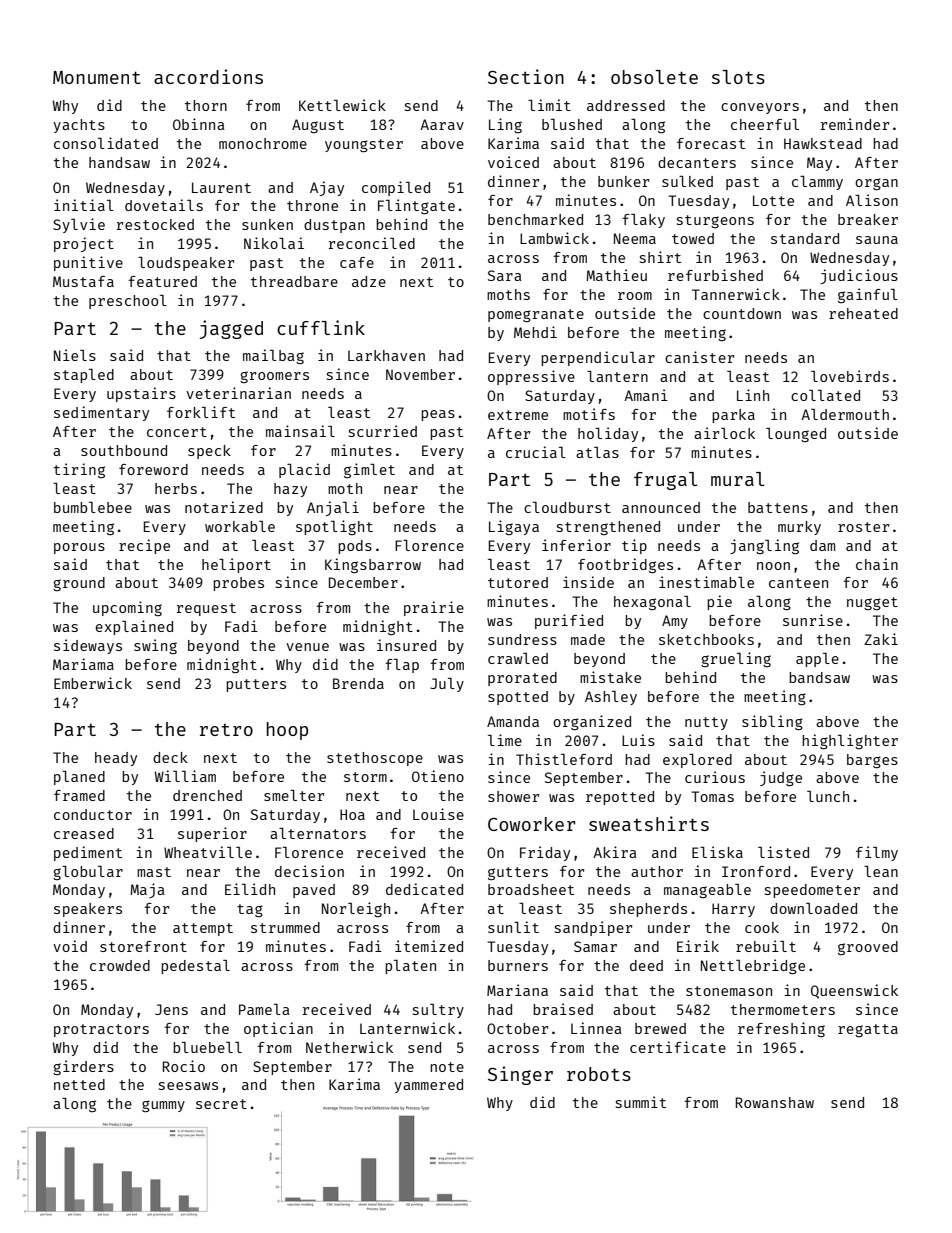 The image size is (952, 1233). Describe the element at coordinates (868, 1030) in the document. I see `regatta` at that location.
